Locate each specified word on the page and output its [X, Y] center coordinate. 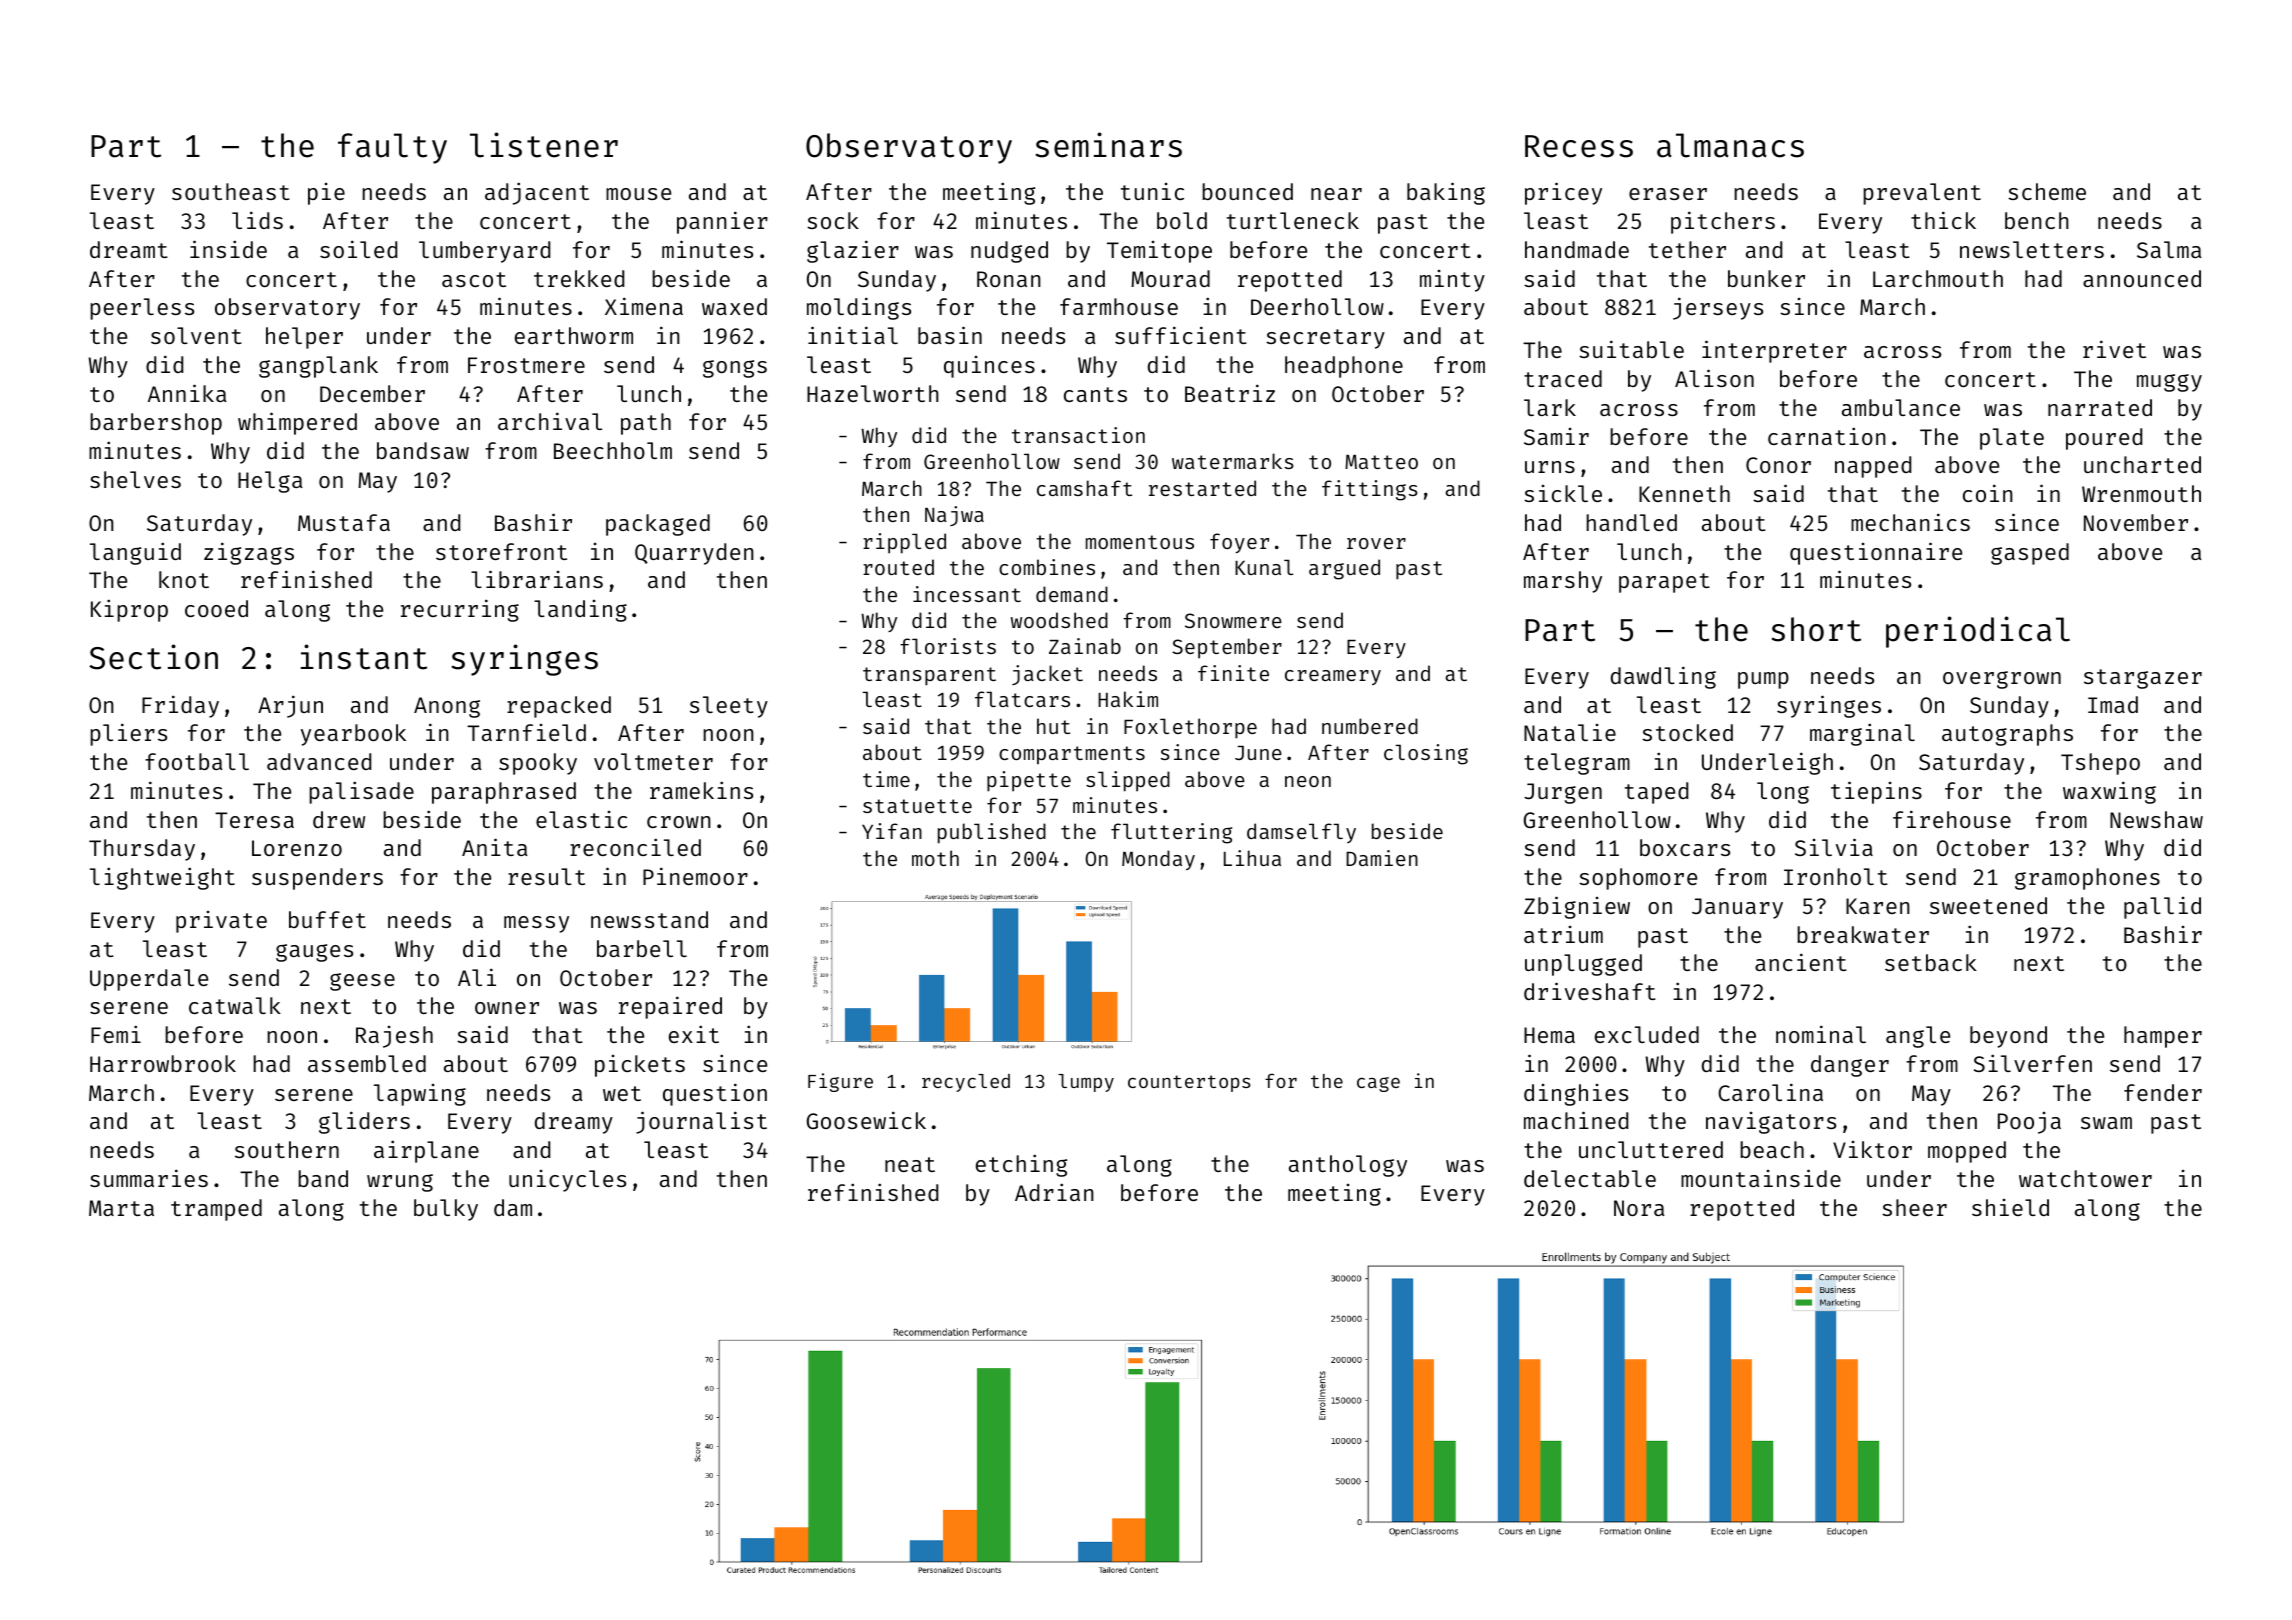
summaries [149, 1178]
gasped [2030, 554]
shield [2010, 1207]
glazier [853, 251]
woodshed [1059, 620]
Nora [1639, 1208]
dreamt [129, 249]
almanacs [1730, 145]
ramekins [701, 790]
